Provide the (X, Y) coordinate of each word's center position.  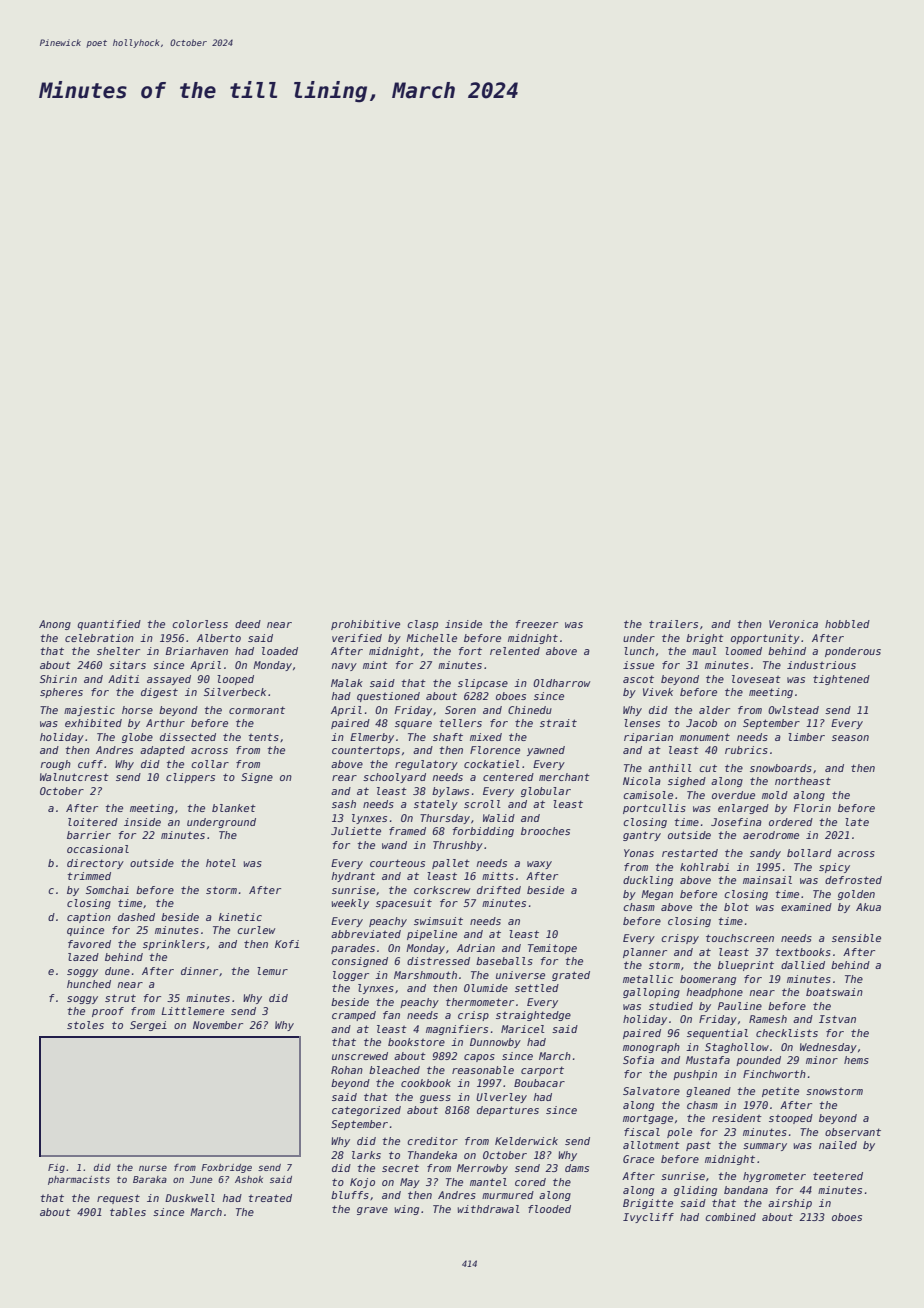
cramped (354, 1016)
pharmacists (79, 1180)
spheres (61, 693)
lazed (83, 957)
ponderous (853, 652)
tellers (461, 723)
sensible (856, 938)
